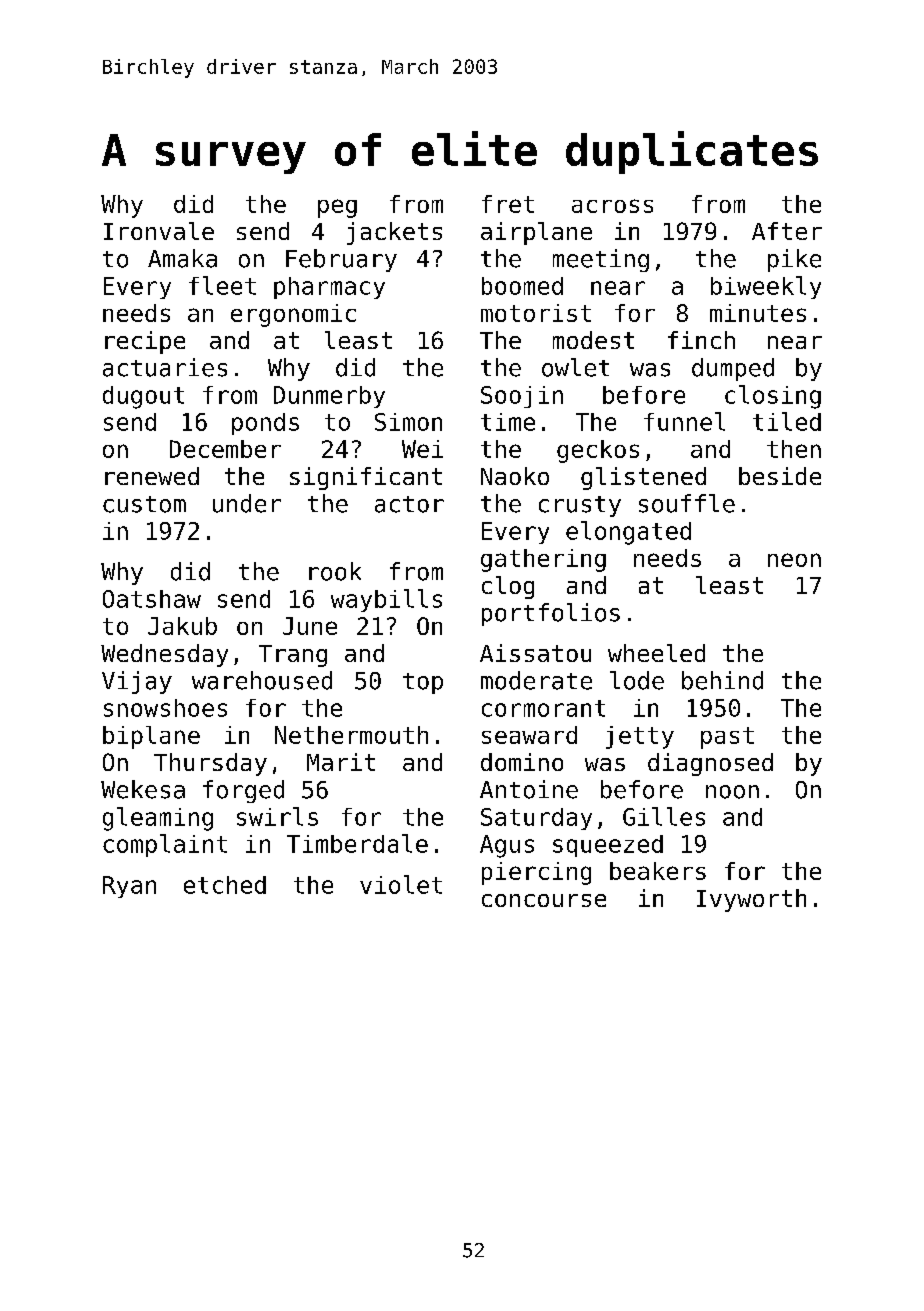  What do you see at coordinates (536, 873) in the image?
I see `piercing` at bounding box center [536, 873].
